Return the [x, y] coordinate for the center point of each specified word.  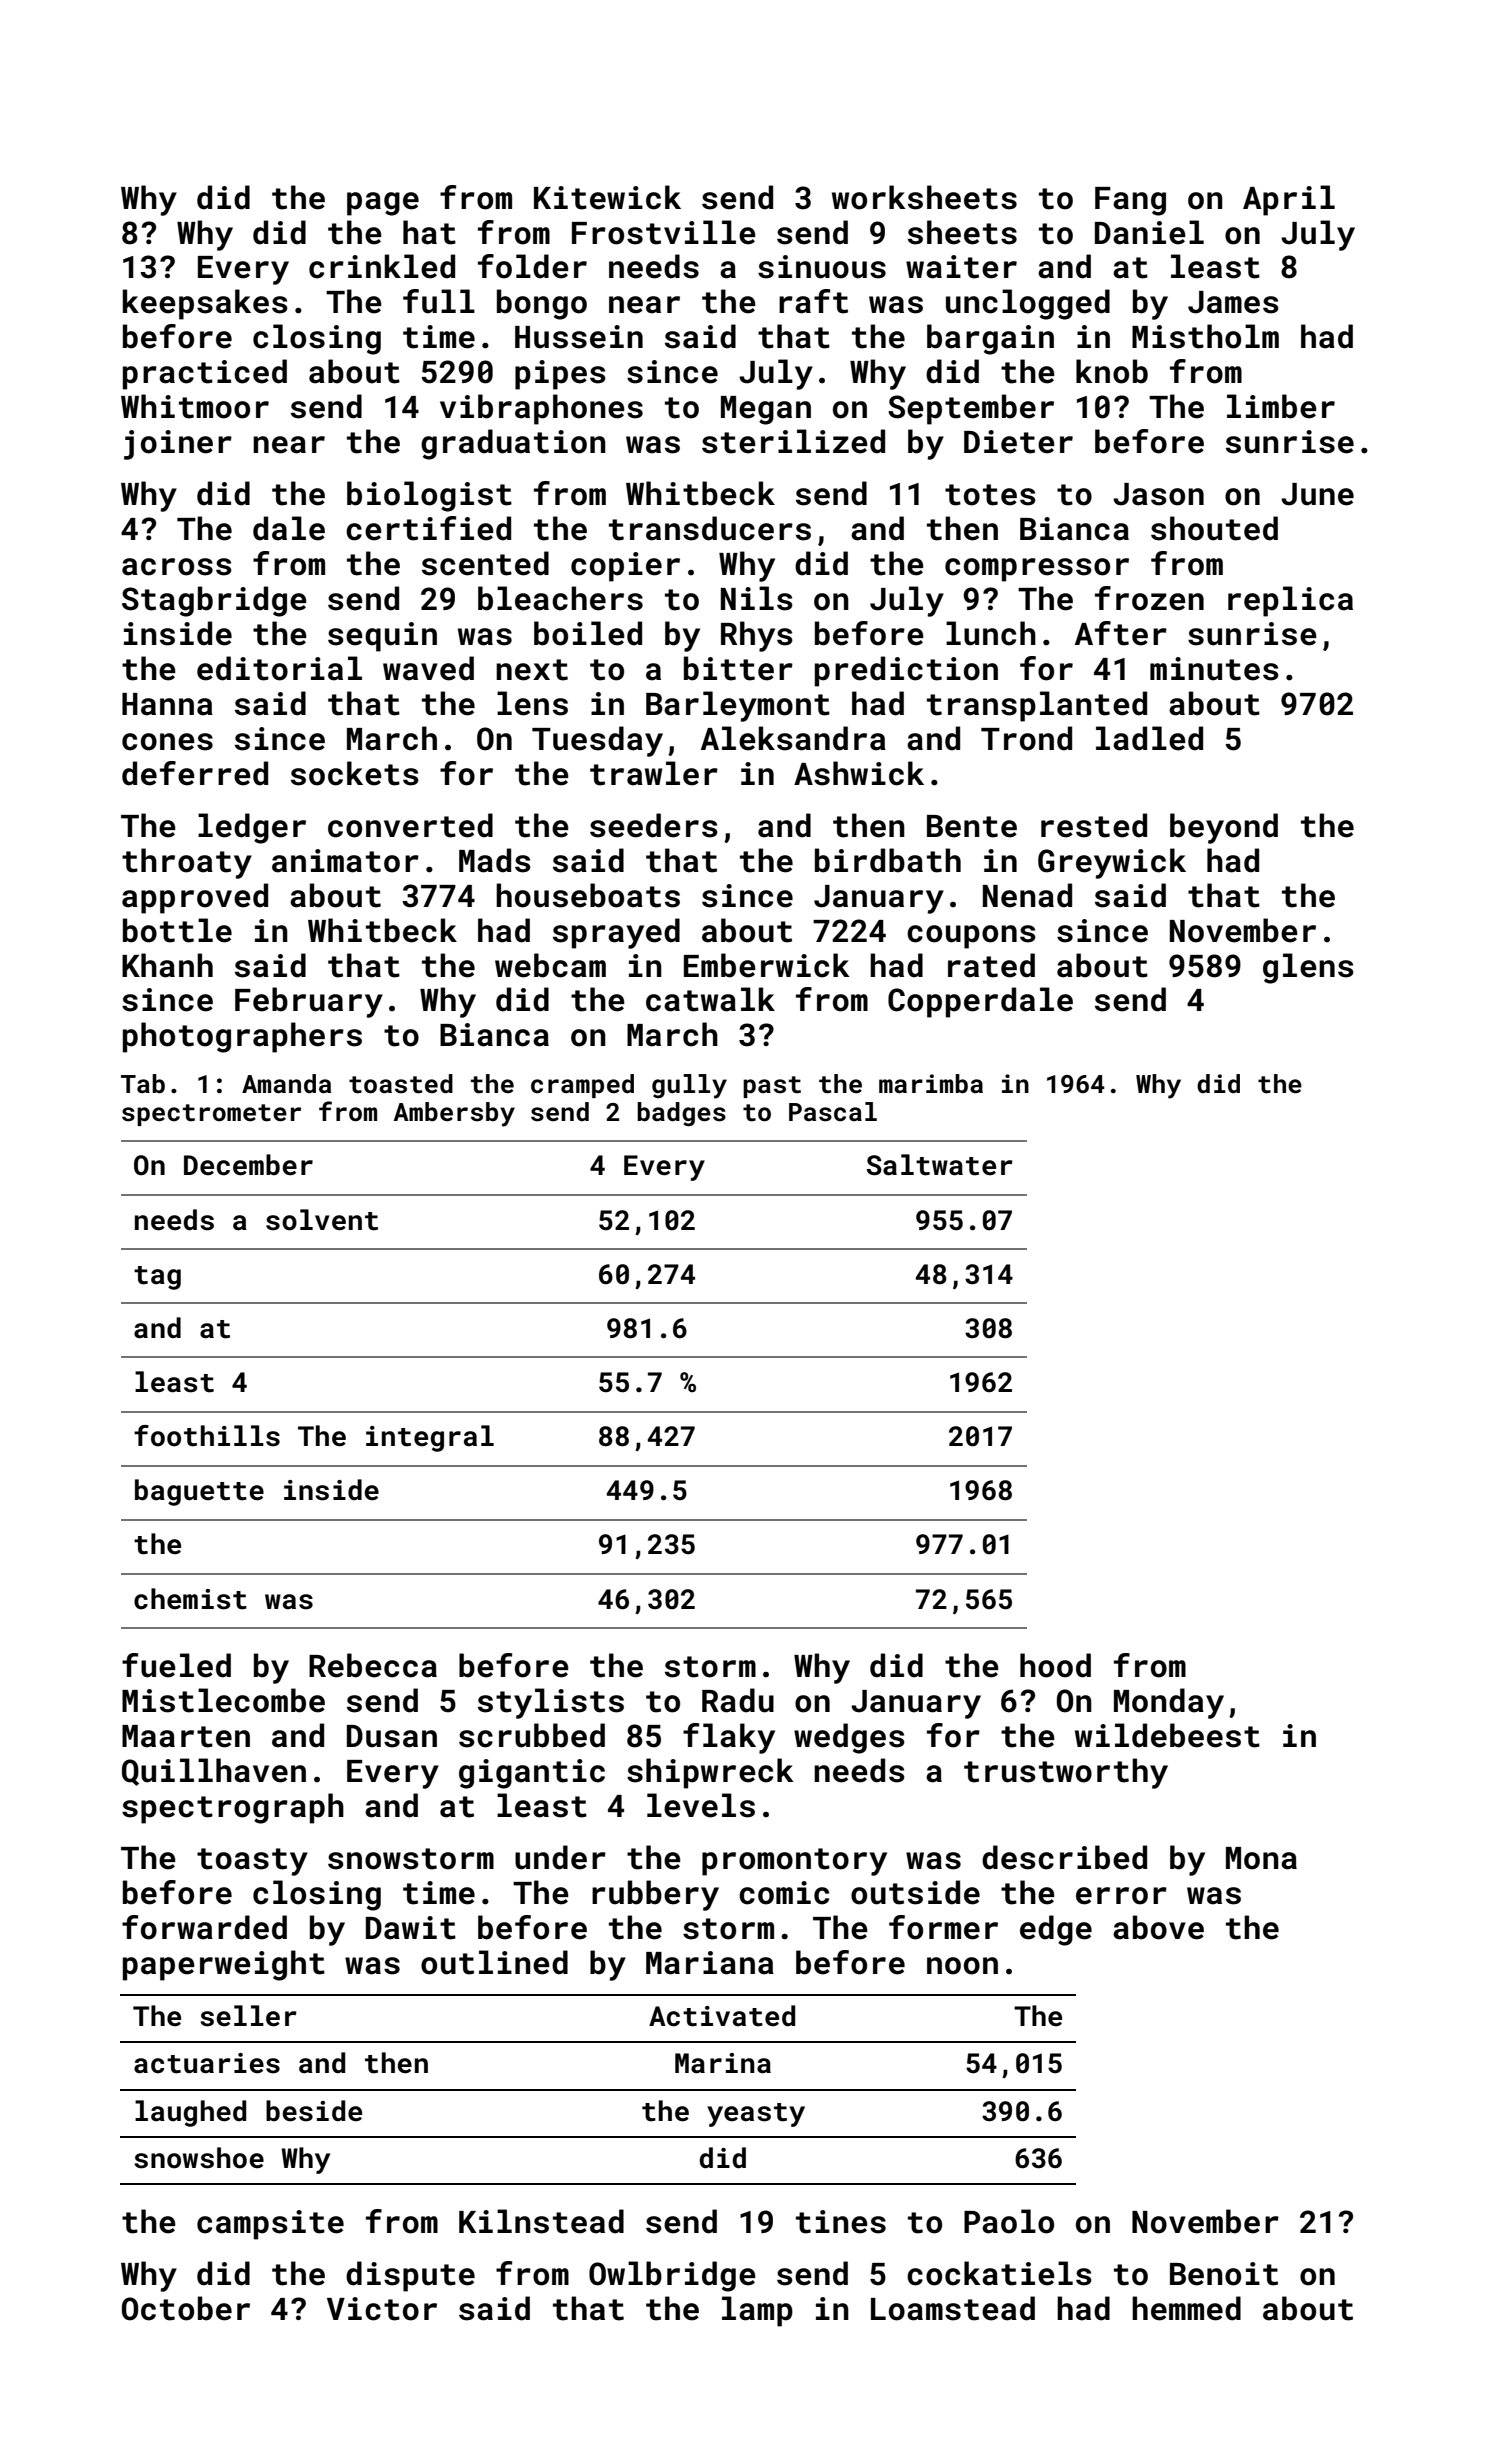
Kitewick [607, 197]
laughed [190, 2113]
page [383, 204]
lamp [757, 2311]
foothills [207, 1436]
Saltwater [940, 1165]
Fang [1130, 201]
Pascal [833, 1112]
